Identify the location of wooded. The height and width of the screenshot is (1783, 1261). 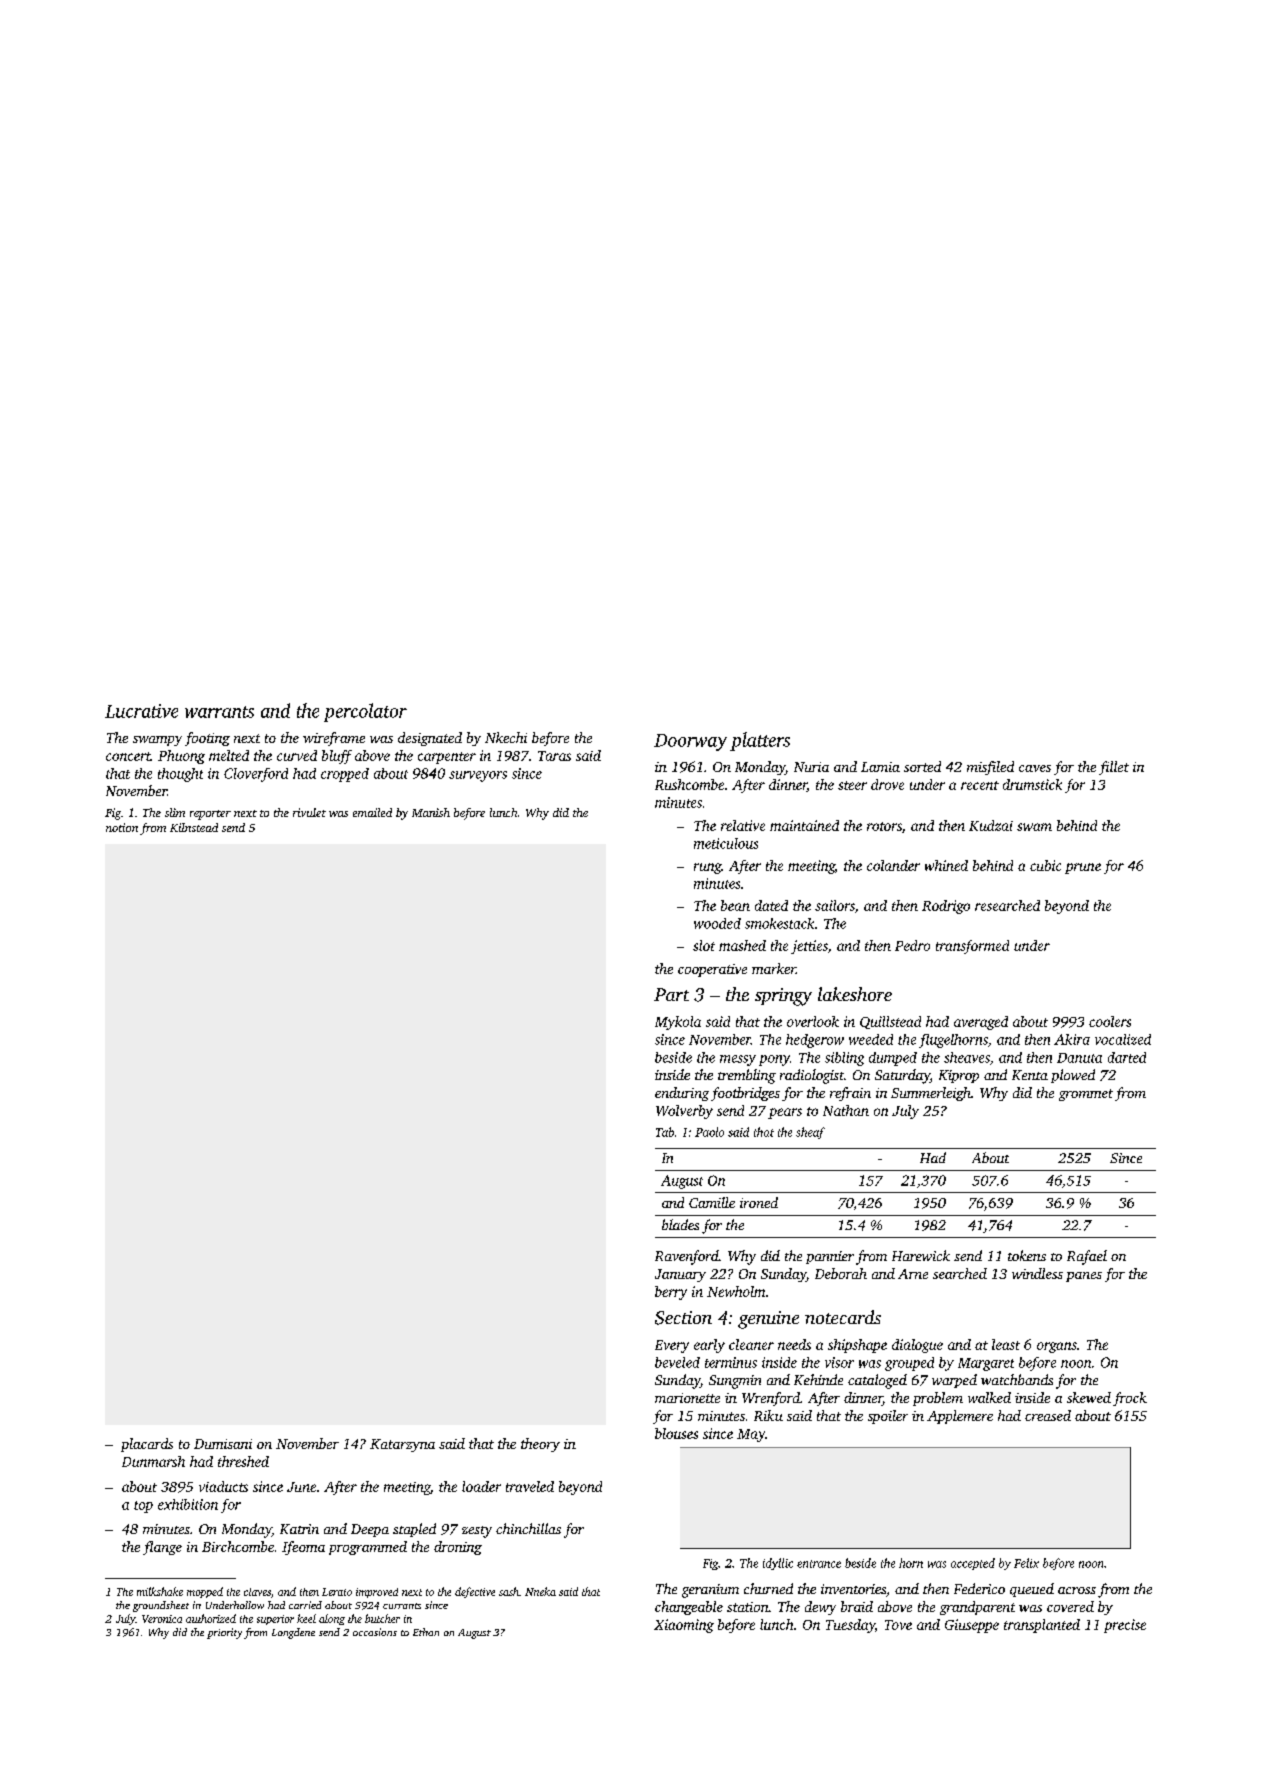
(717, 923).
